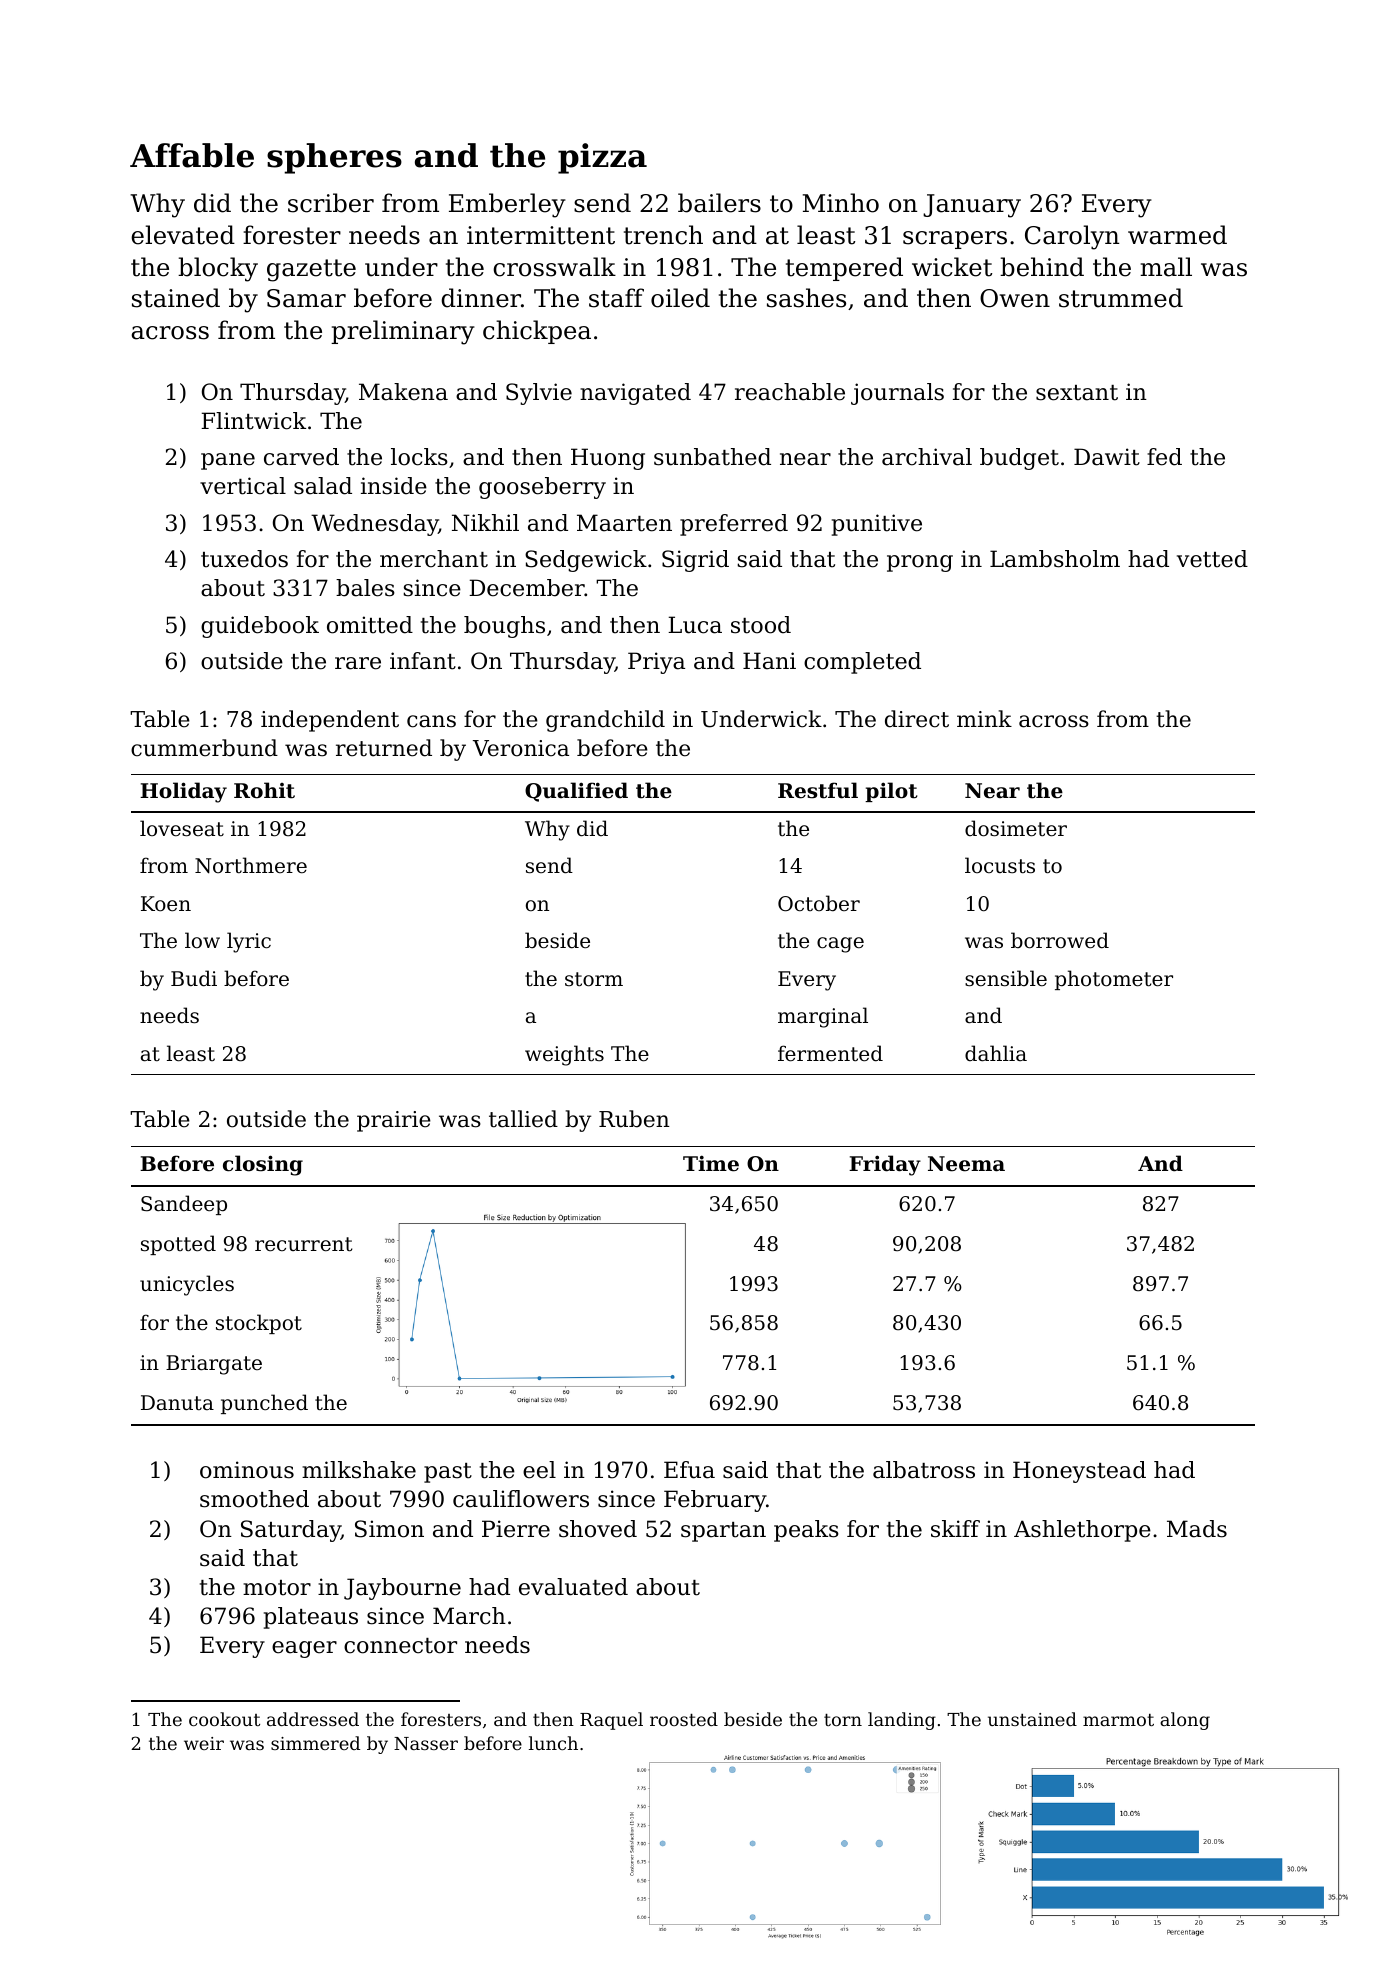  I want to click on evaluated, so click(573, 1587).
